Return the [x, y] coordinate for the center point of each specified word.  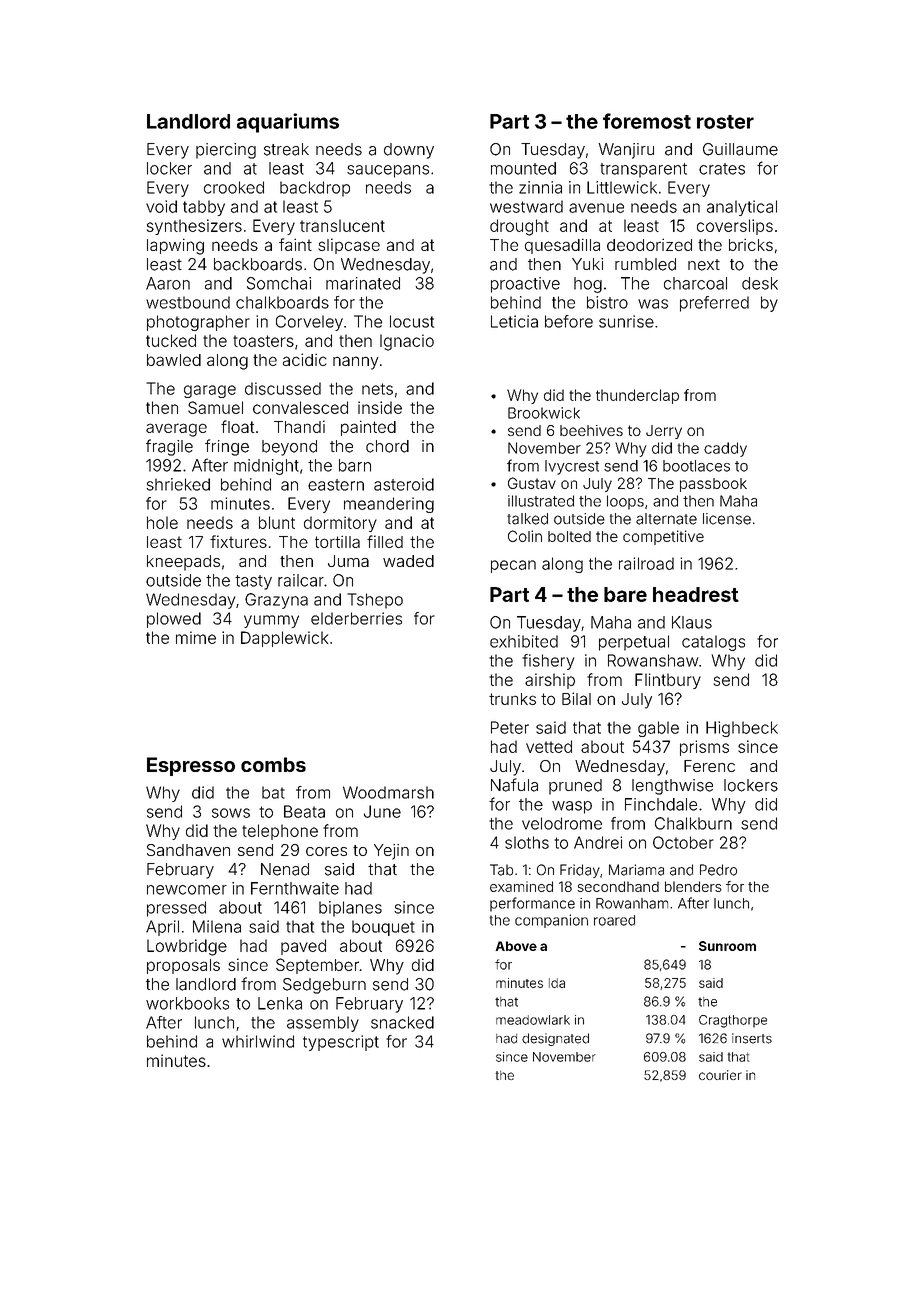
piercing [226, 151]
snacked [402, 1022]
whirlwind [258, 1041]
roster [725, 122]
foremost [647, 121]
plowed [174, 620]
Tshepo [375, 601]
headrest [696, 594]
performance [532, 904]
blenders [693, 886]
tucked [171, 340]
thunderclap [637, 396]
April [162, 928]
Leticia [514, 321]
